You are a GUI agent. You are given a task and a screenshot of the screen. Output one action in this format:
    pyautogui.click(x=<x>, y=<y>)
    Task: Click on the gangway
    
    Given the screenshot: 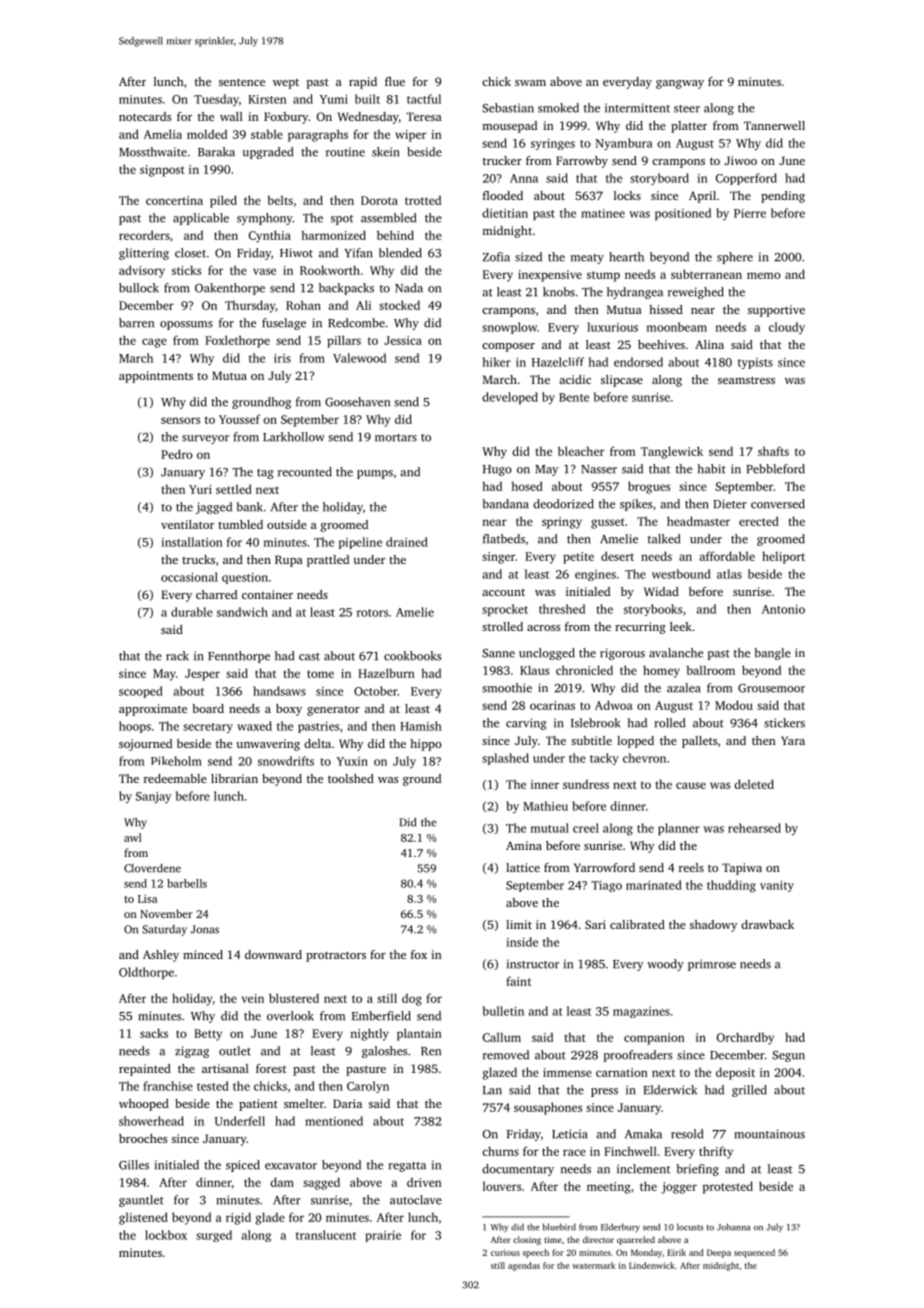 What is the action you would take?
    pyautogui.click(x=680, y=84)
